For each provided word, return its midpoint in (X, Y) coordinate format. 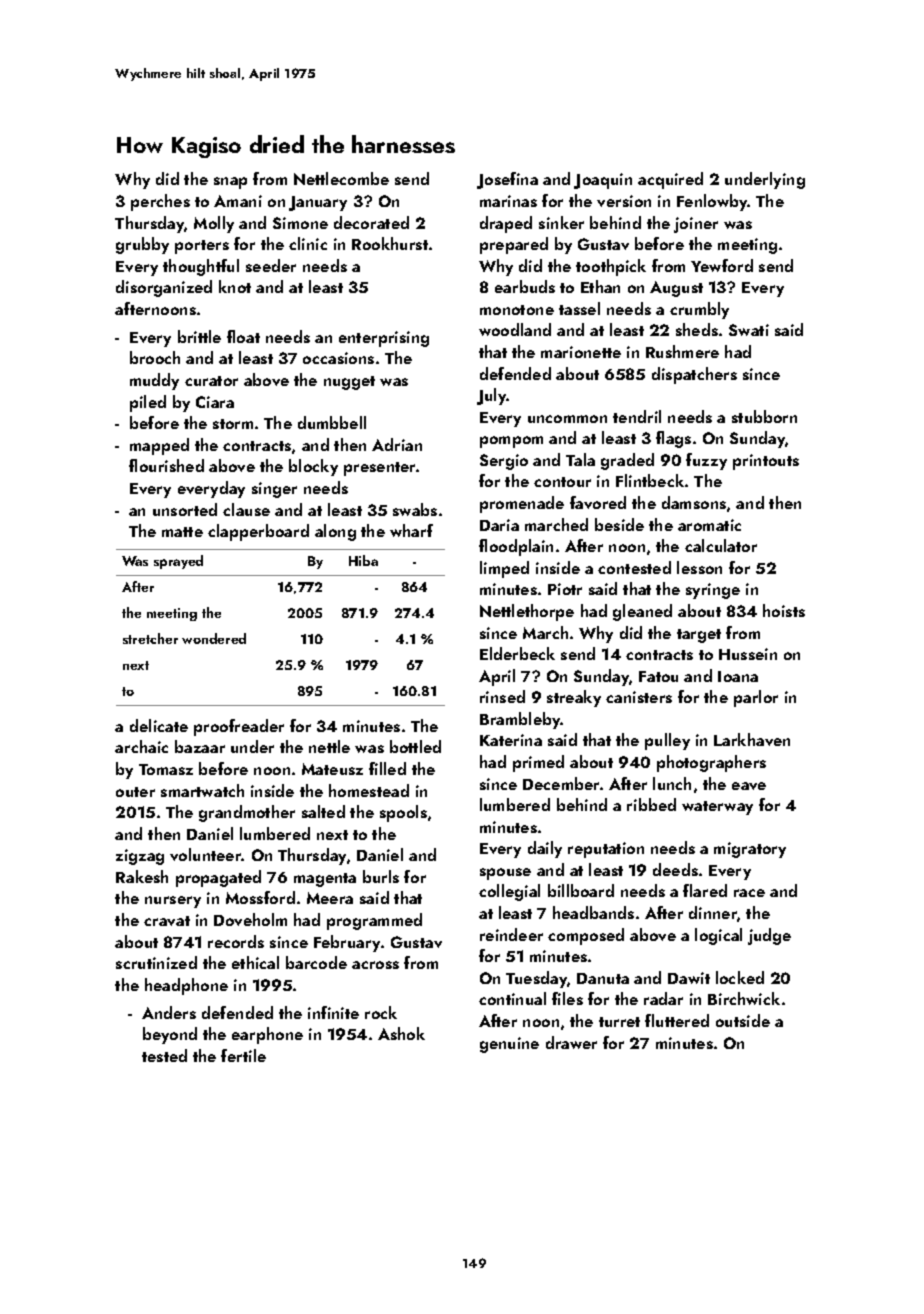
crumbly (699, 310)
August (676, 289)
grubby (142, 245)
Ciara (215, 402)
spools (403, 813)
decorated (371, 222)
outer (135, 792)
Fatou (658, 676)
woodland (515, 329)
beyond (170, 1035)
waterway (717, 808)
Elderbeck (517, 653)
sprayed (178, 562)
